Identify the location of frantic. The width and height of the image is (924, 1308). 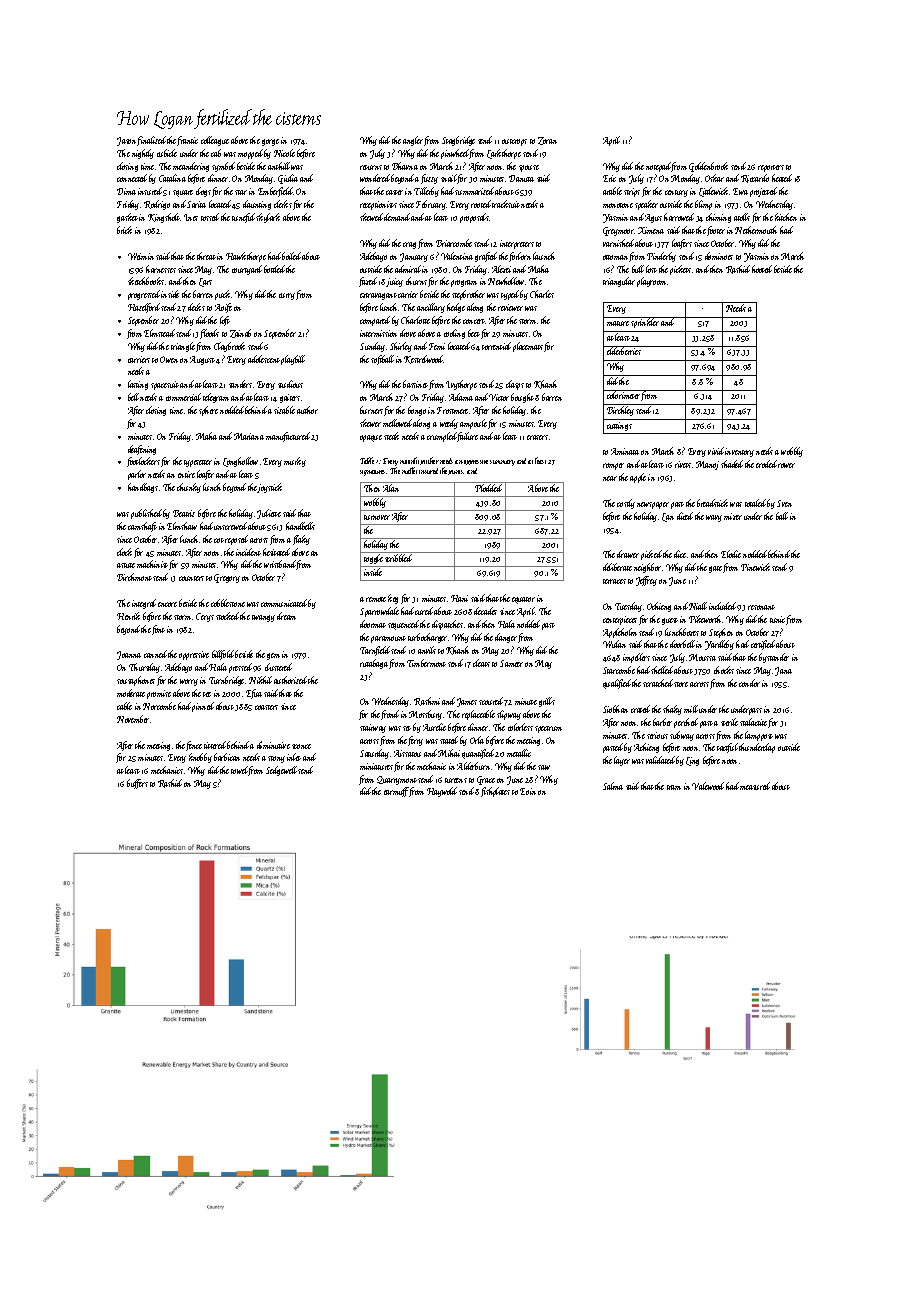
(187, 141).
